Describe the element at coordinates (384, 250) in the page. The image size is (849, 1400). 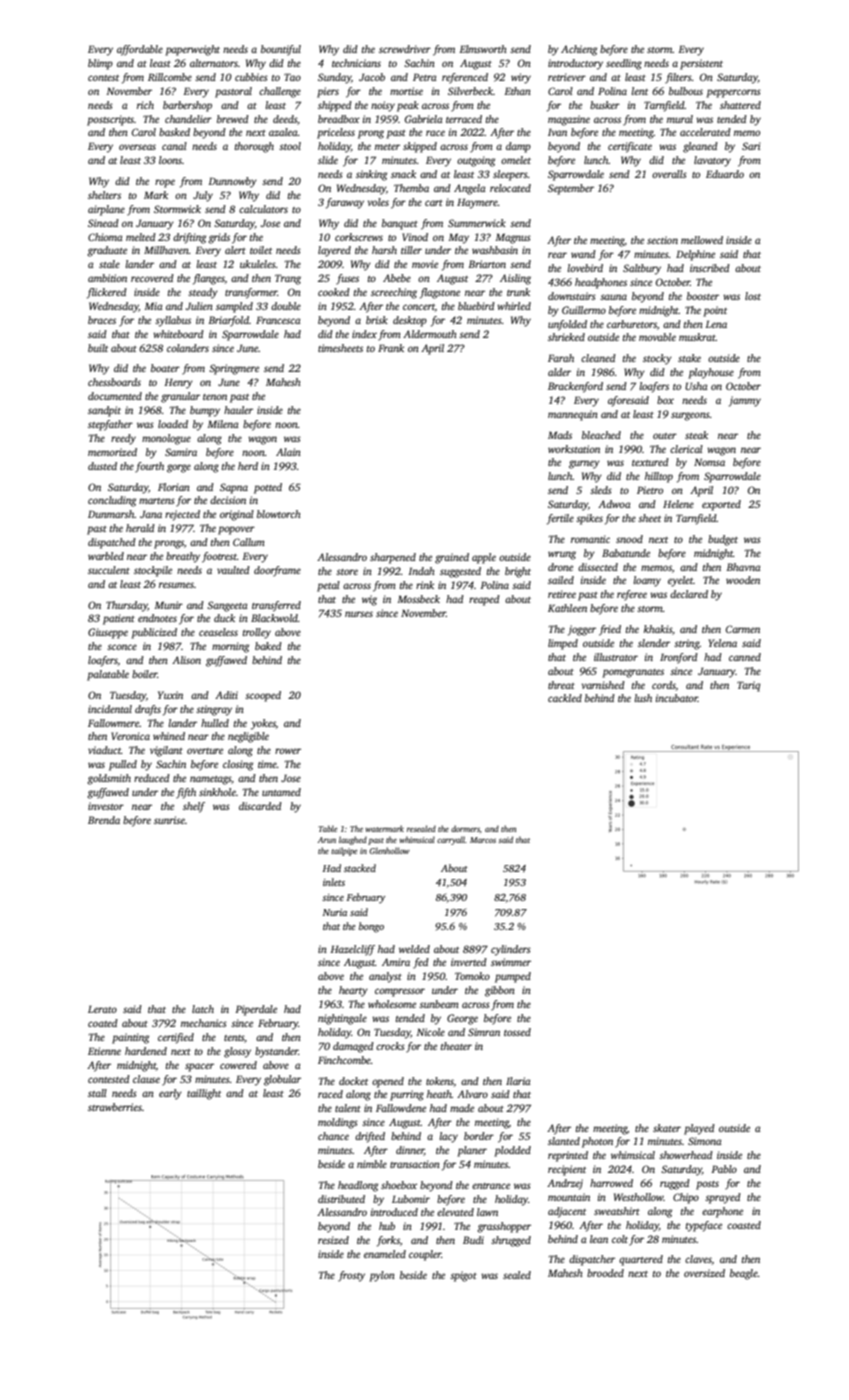
I see `harsh` at that location.
